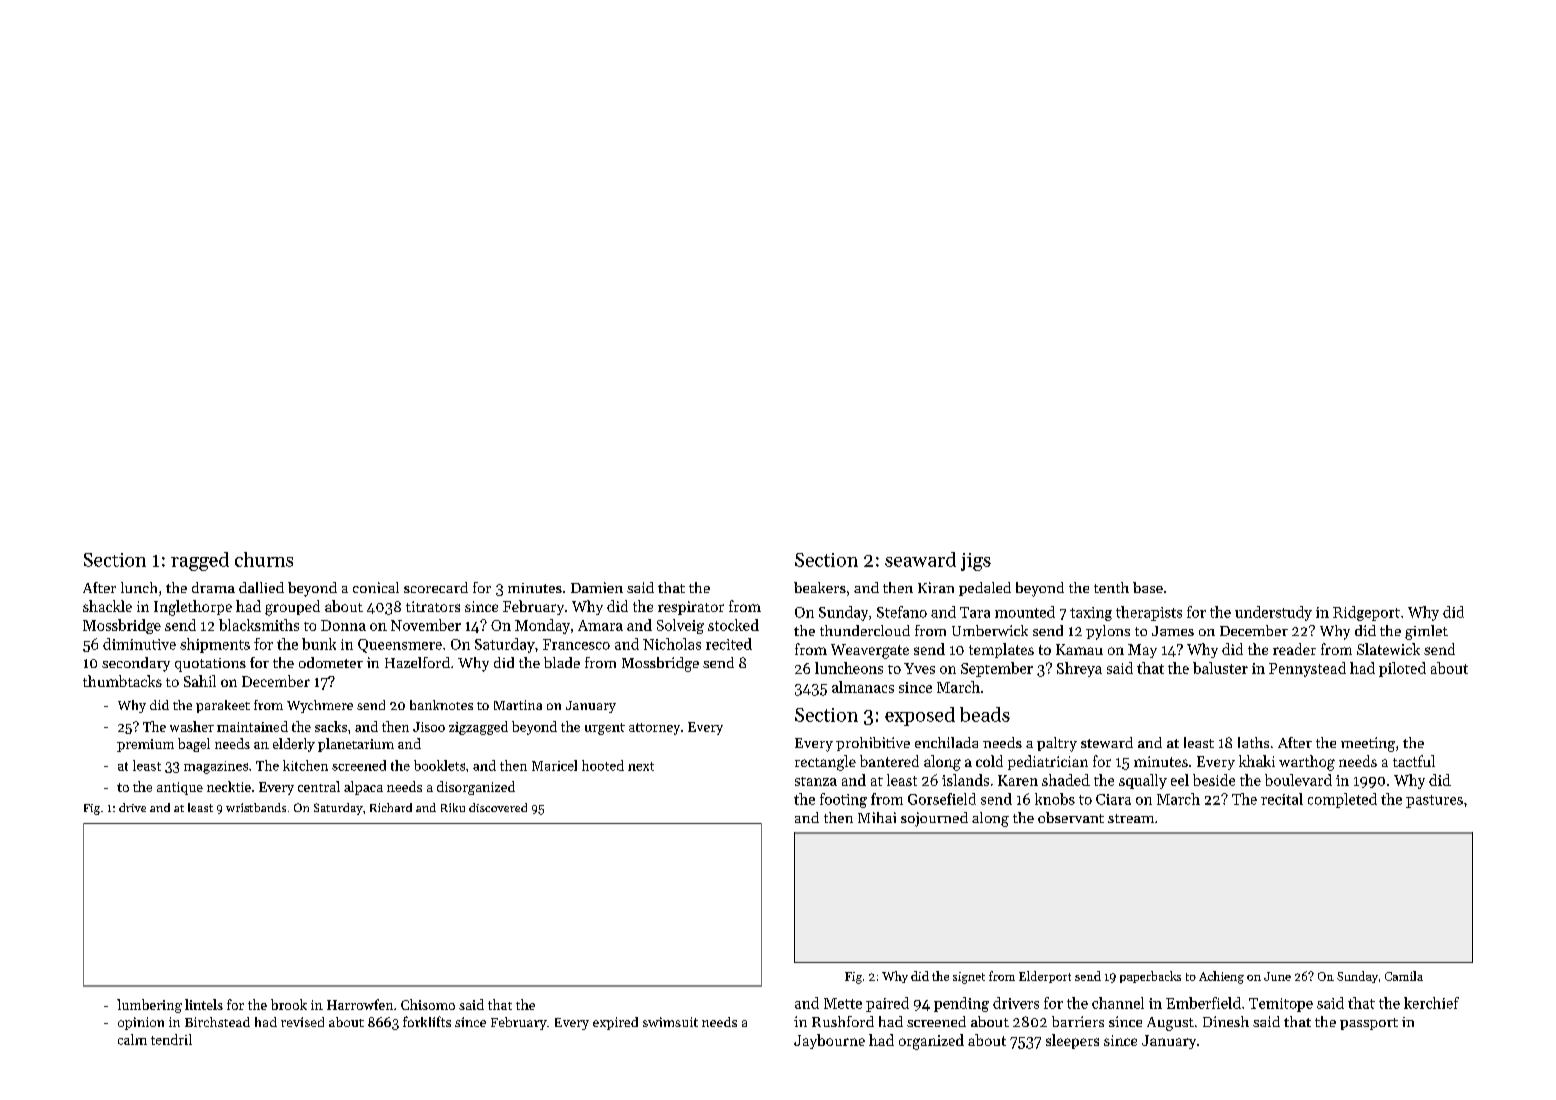  What do you see at coordinates (428, 1004) in the page?
I see `Chisomo` at bounding box center [428, 1004].
